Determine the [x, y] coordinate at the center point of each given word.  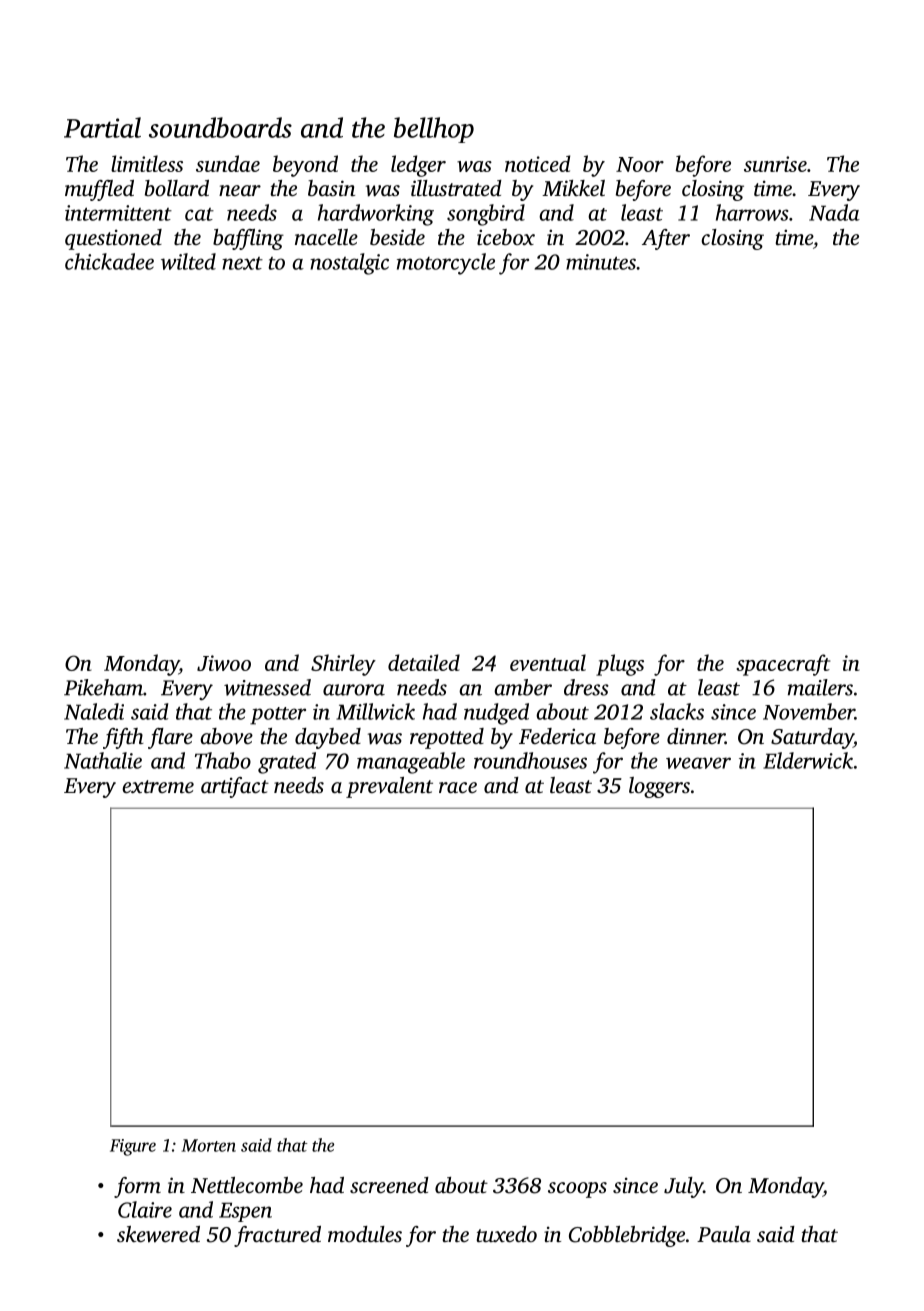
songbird [486, 215]
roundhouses [530, 760]
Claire [145, 1209]
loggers [659, 787]
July [683, 1187]
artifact [235, 787]
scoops [577, 1190]
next [242, 263]
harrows [752, 212]
